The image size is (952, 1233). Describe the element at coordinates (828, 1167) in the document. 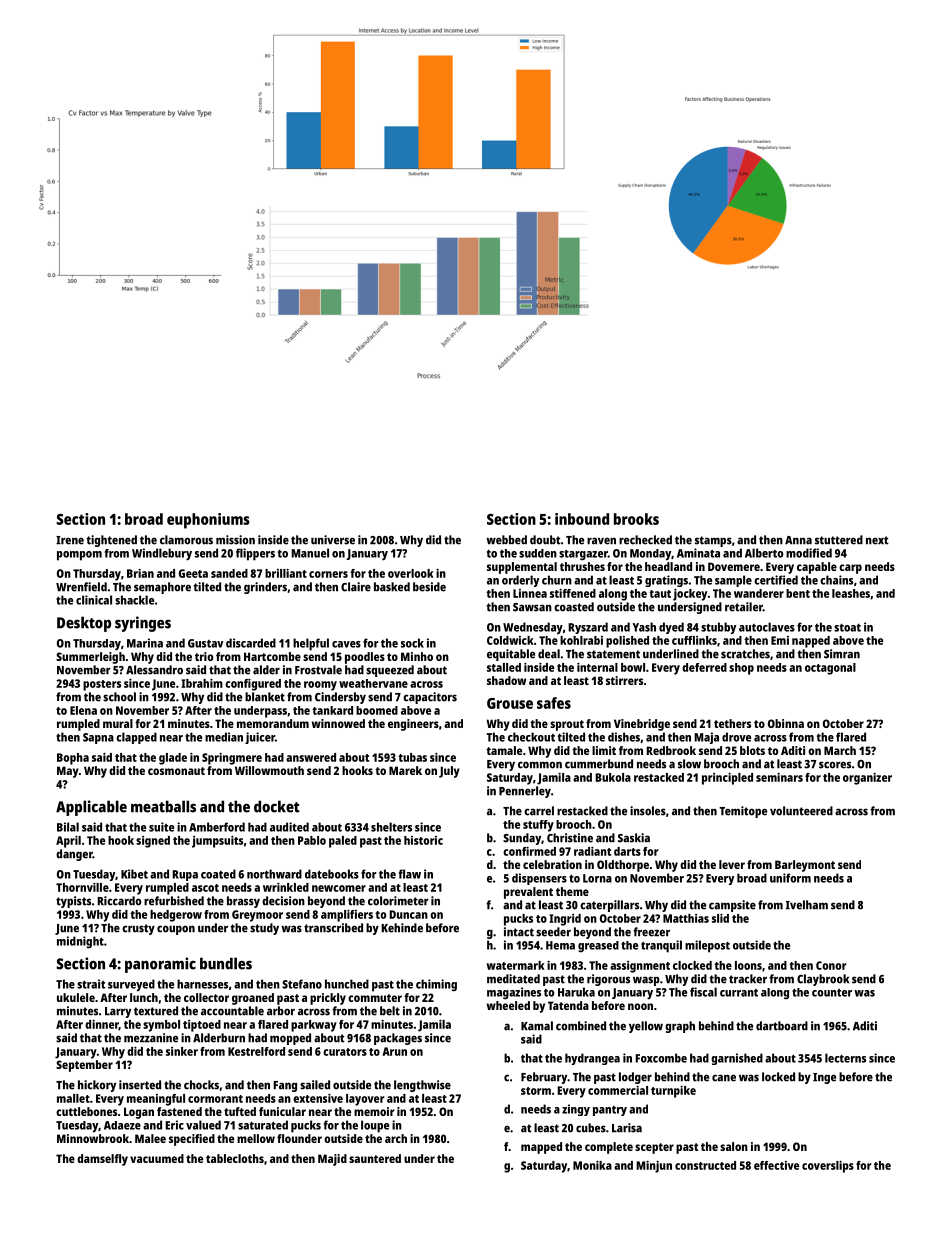

I see `coverslips` at that location.
